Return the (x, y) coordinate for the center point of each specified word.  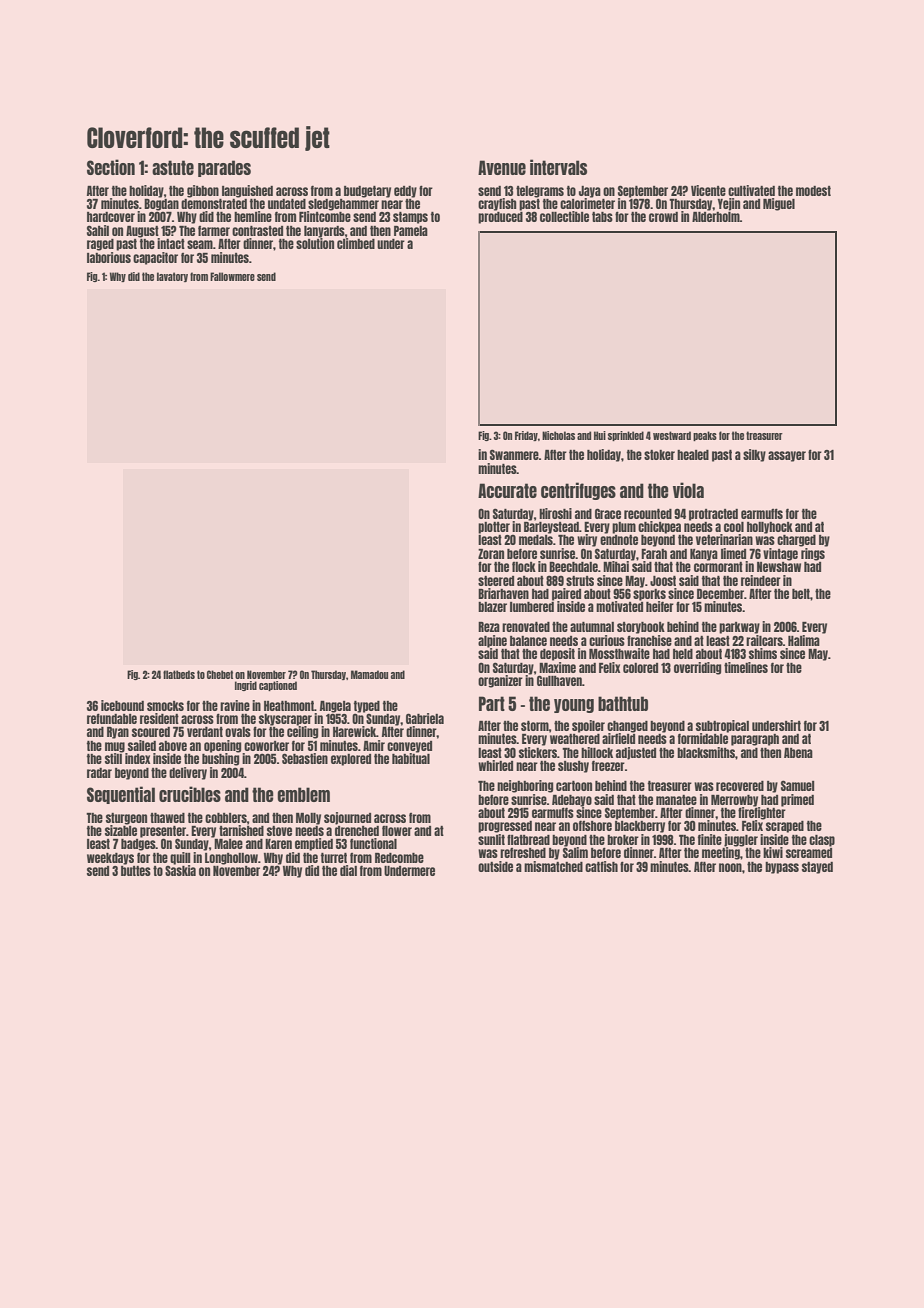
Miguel (779, 204)
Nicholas (558, 435)
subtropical (722, 726)
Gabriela (425, 718)
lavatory (172, 277)
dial (348, 870)
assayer (787, 456)
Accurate (507, 490)
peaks (705, 436)
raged (100, 245)
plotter (494, 528)
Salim (575, 852)
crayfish (497, 204)
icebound (122, 705)
